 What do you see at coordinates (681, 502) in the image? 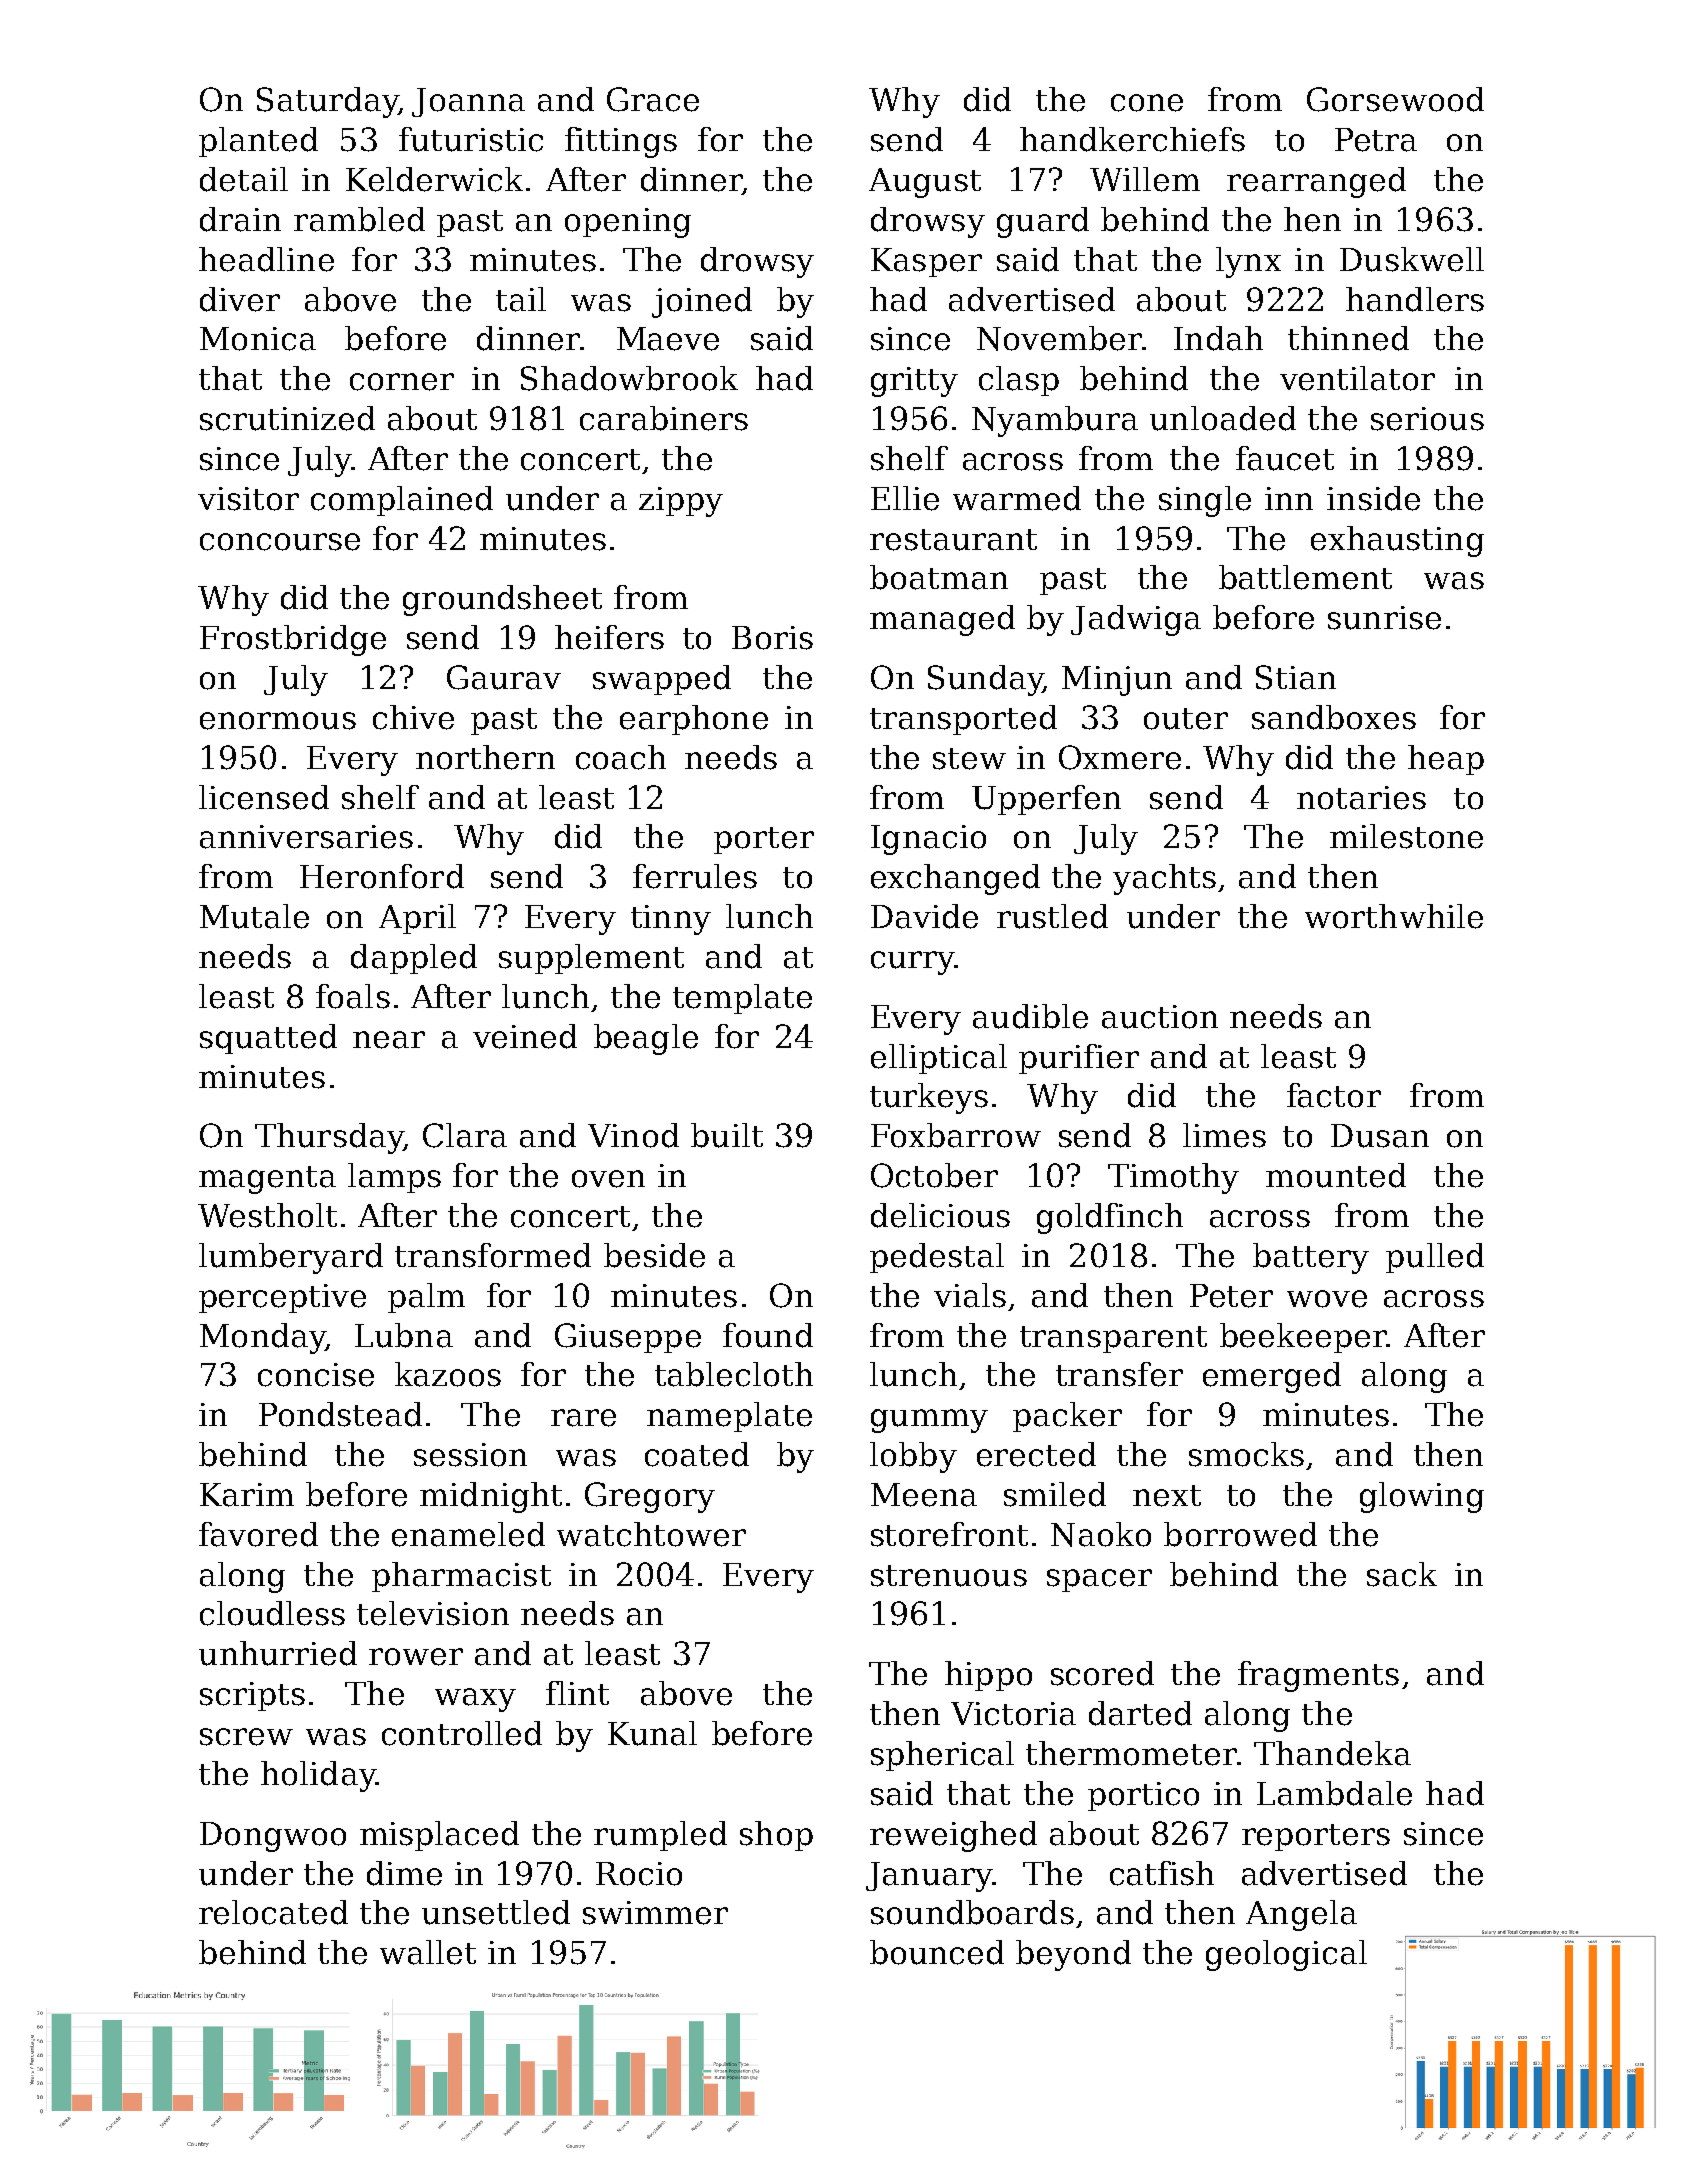
I see `zippy` at bounding box center [681, 502].
